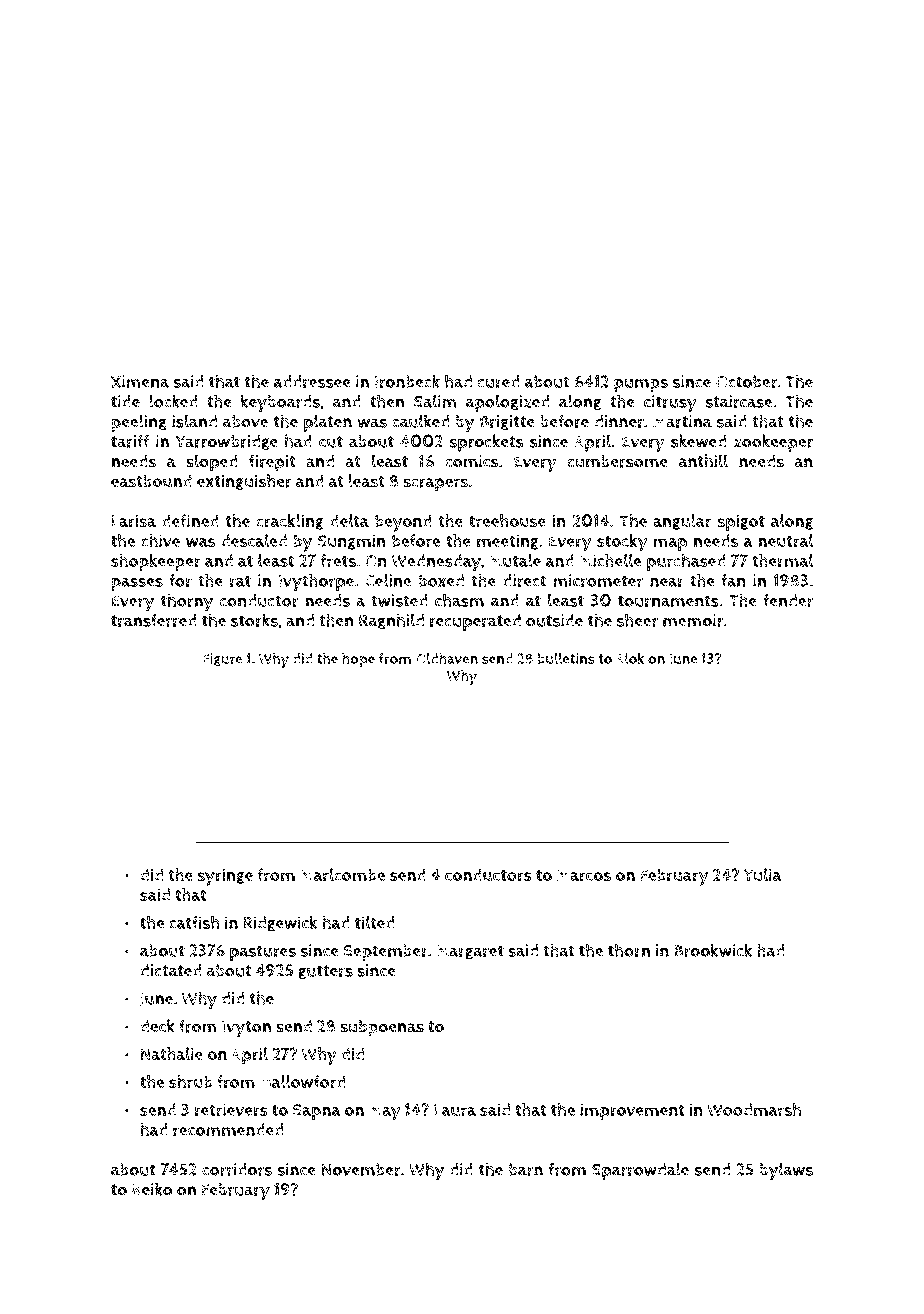 The height and width of the screenshot is (1314, 924). Describe the element at coordinates (237, 1169) in the screenshot. I see `corridors` at that location.
